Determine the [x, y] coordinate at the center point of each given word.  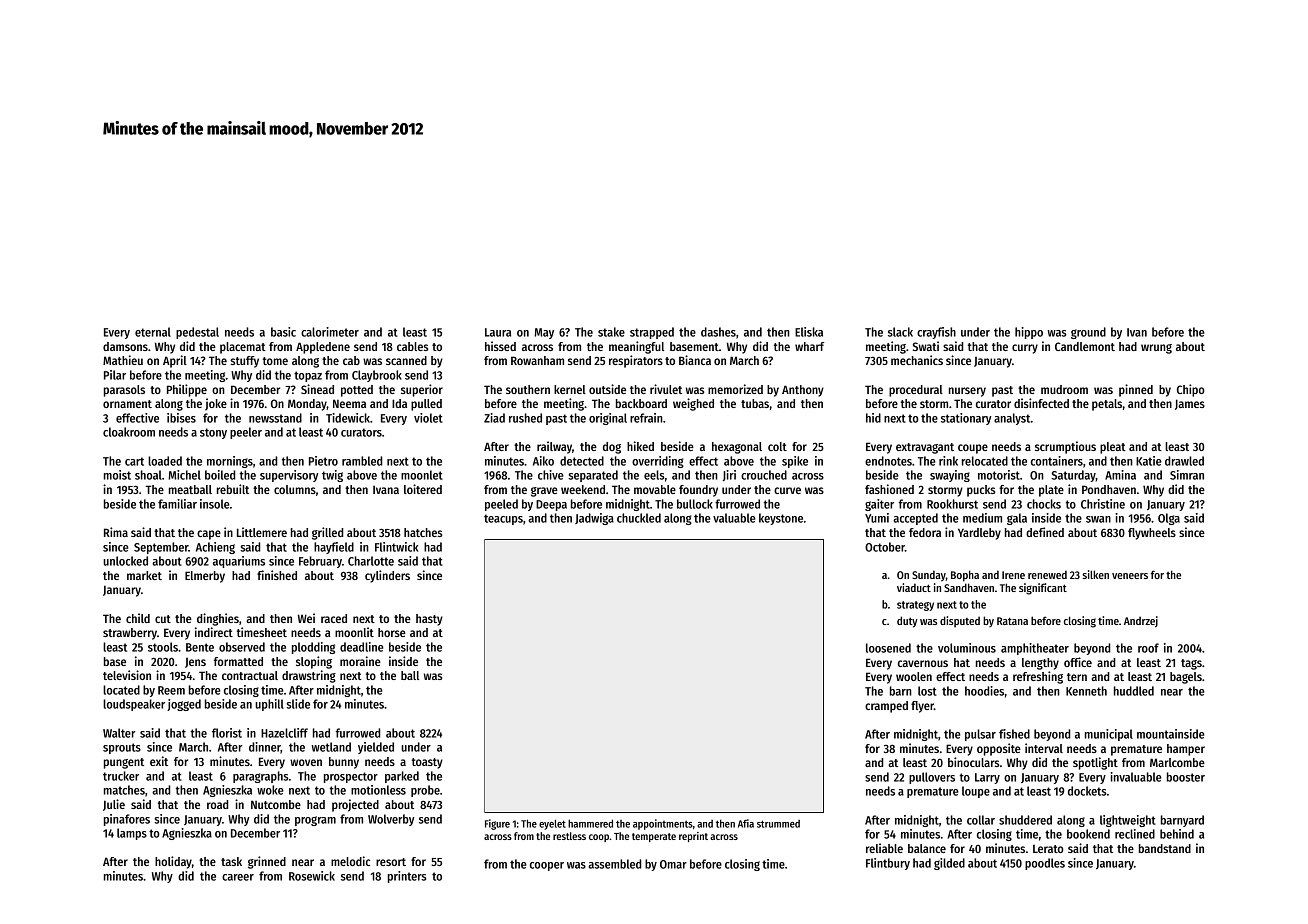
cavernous [923, 663]
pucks [981, 491]
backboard [641, 403]
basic [283, 332]
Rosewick [312, 876]
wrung [1156, 349]
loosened [888, 648]
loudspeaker [134, 705]
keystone [781, 519]
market [144, 575]
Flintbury [888, 864]
